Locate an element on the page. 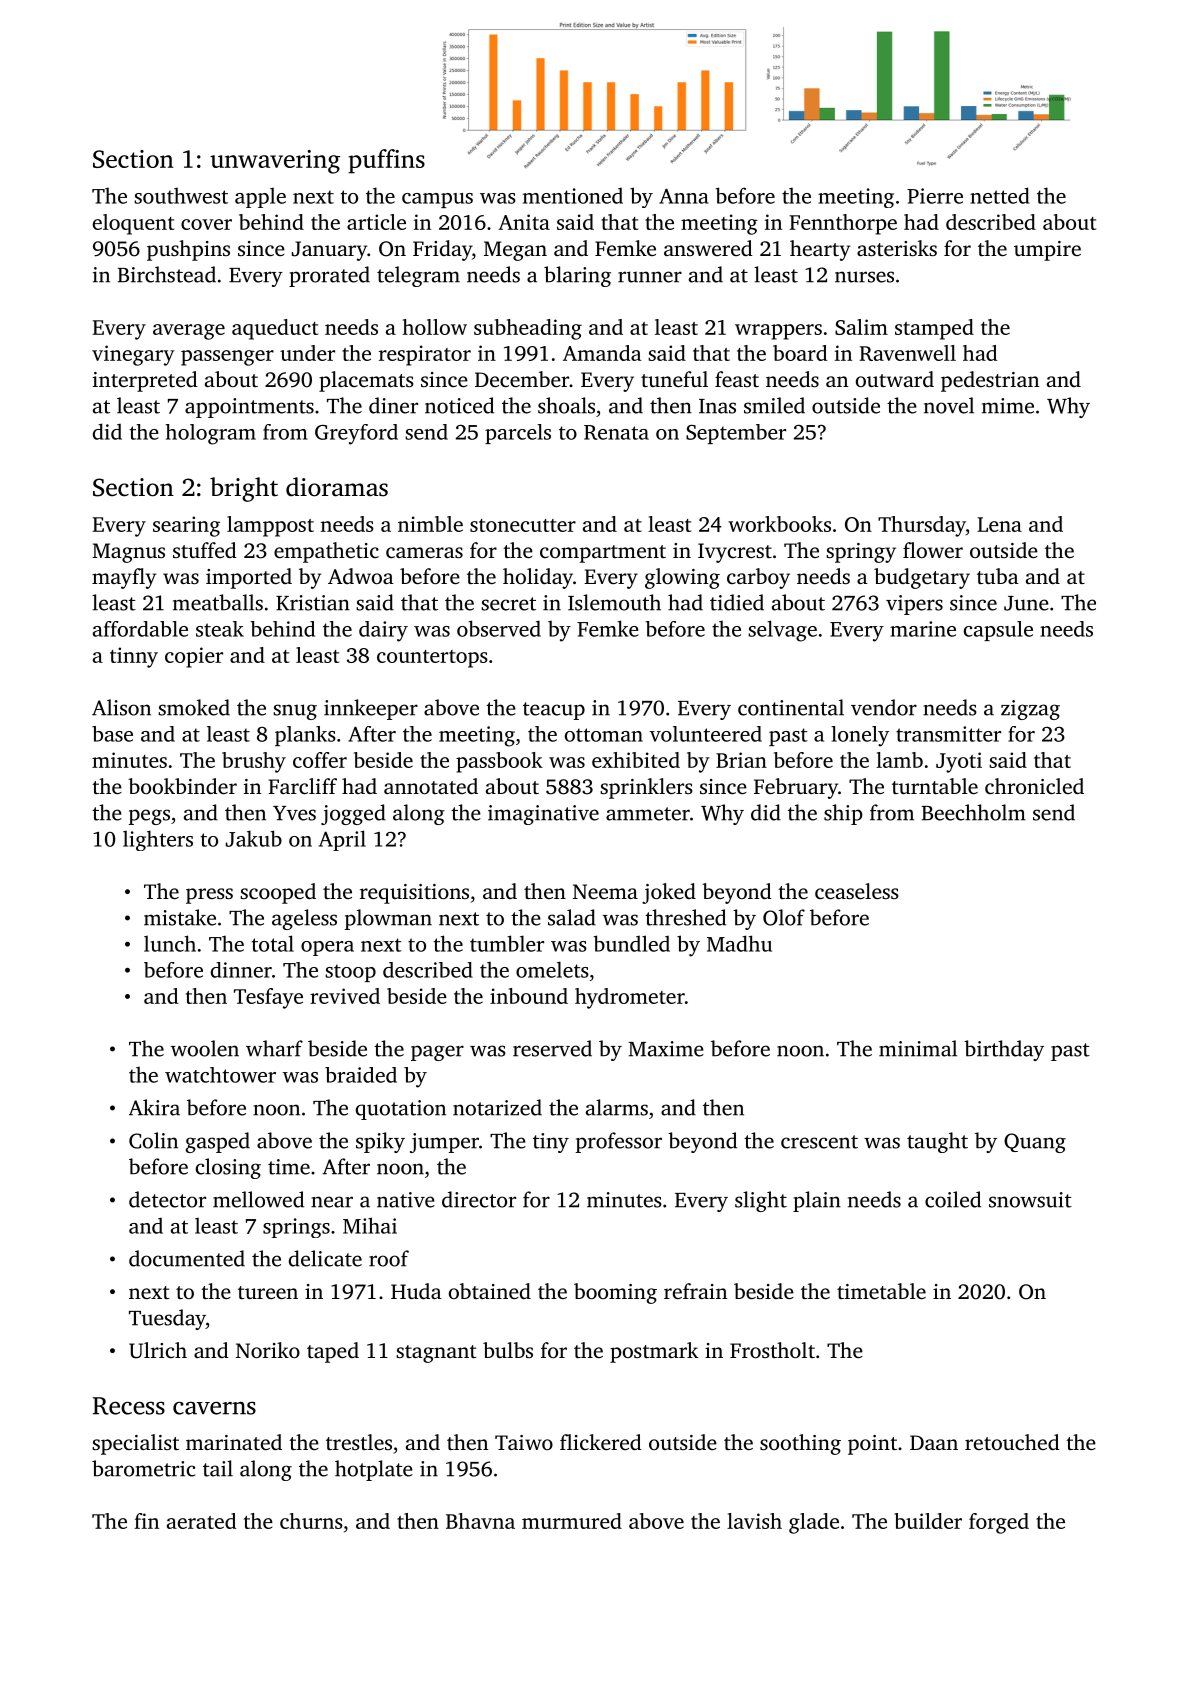 The width and height of the document is (1191, 1684). churns is located at coordinates (311, 1521).
